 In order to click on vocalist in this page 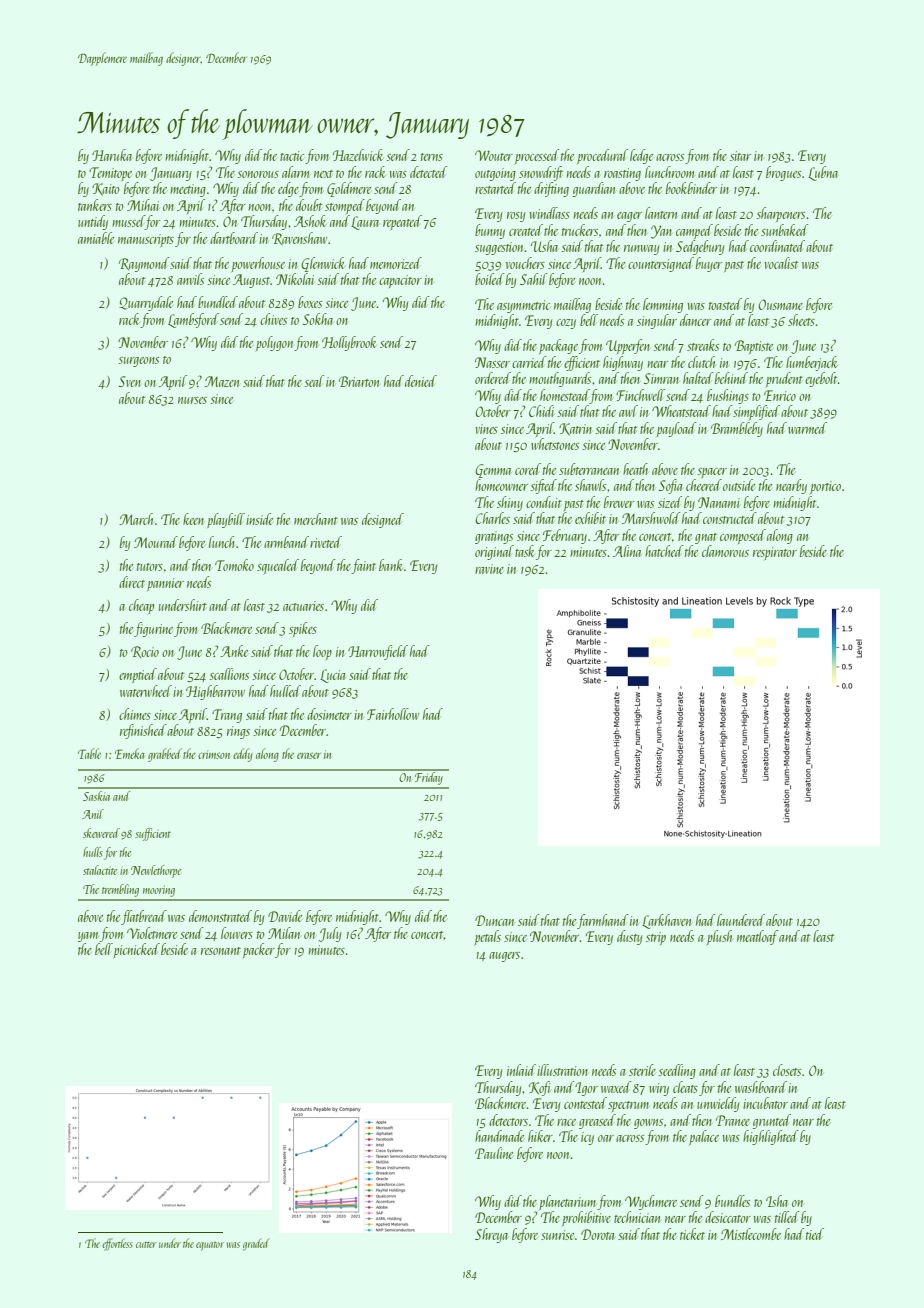, I will do `click(781, 263)`.
